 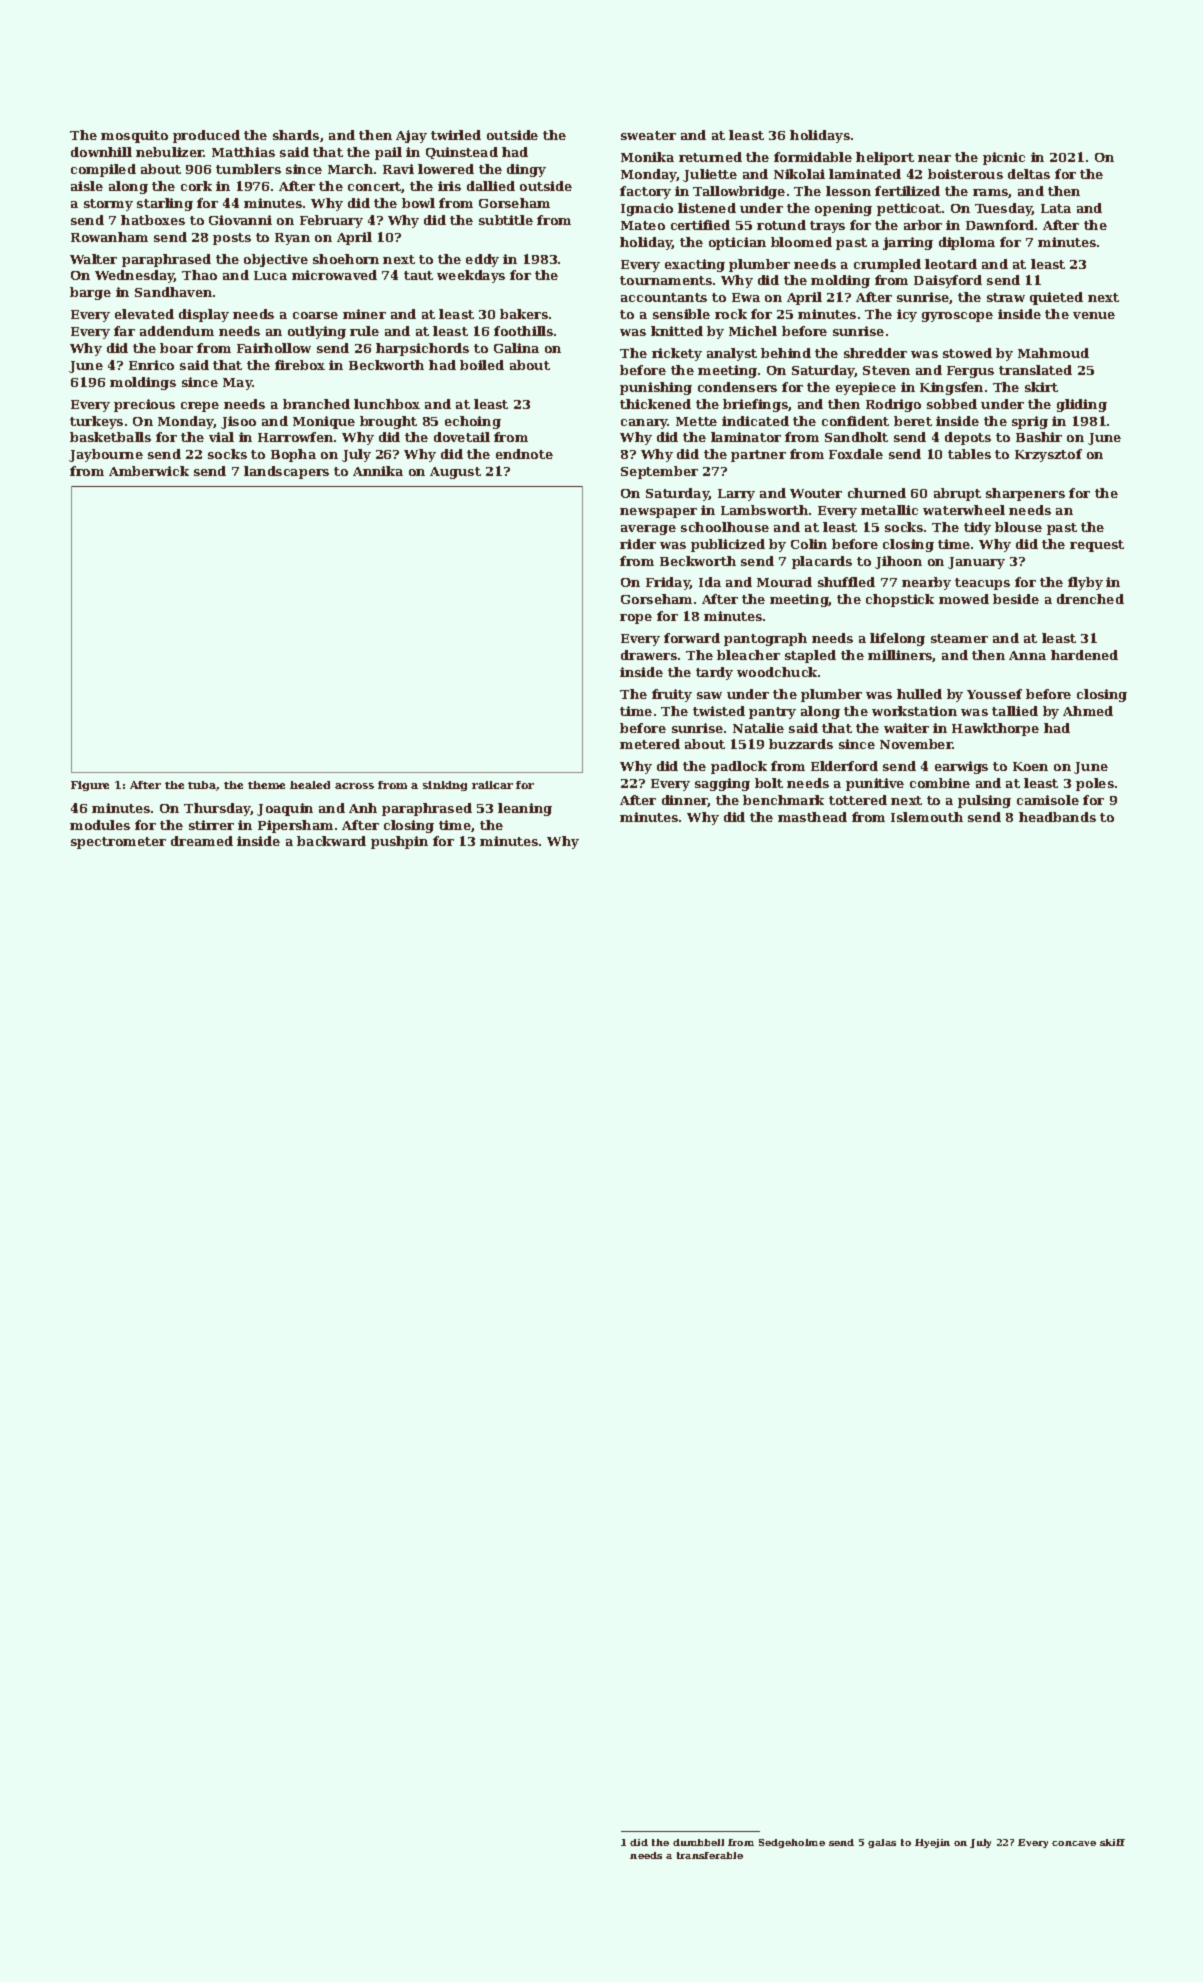 What do you see at coordinates (648, 135) in the screenshot?
I see `sweater` at bounding box center [648, 135].
